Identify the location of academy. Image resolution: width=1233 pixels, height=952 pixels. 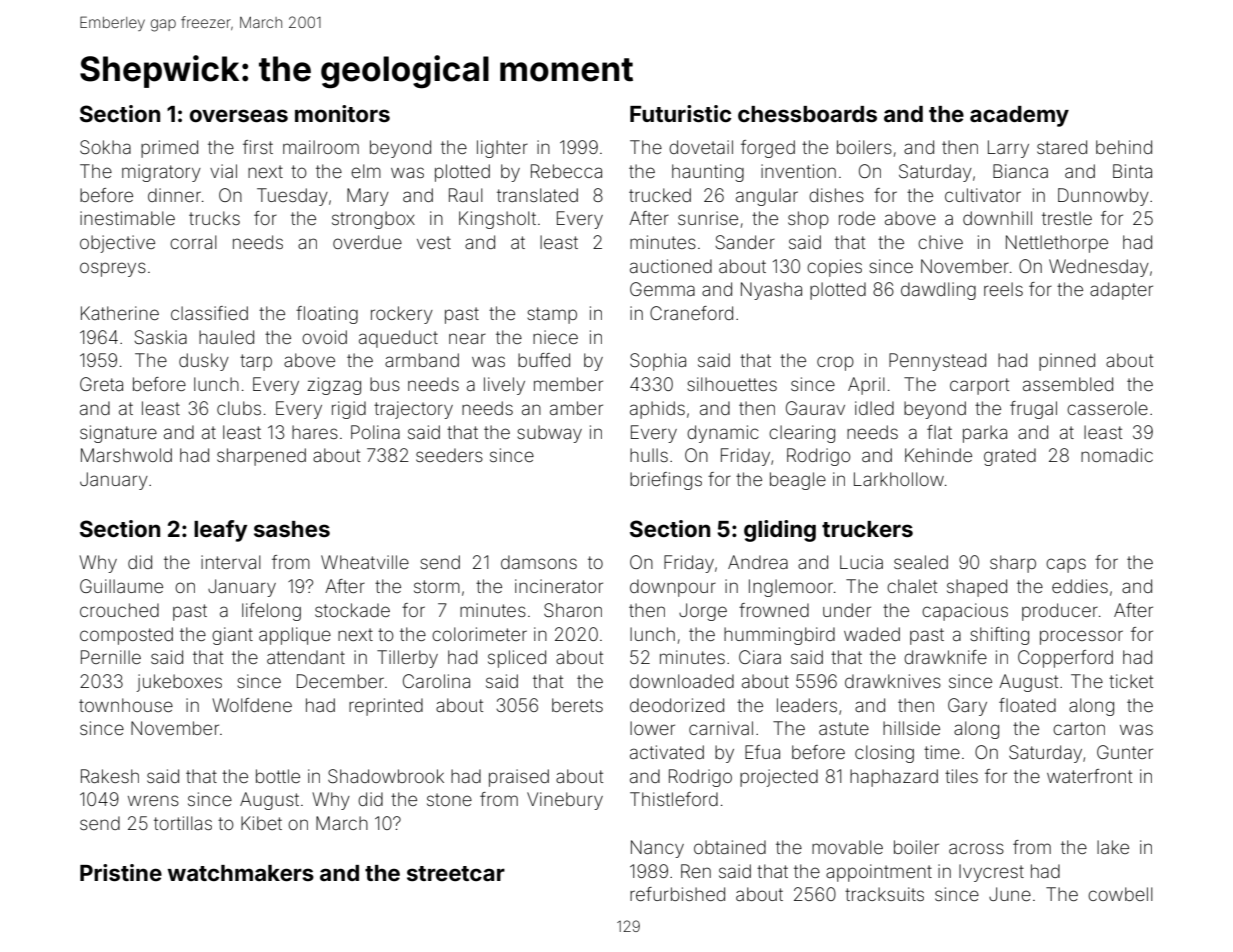
(1019, 116).
